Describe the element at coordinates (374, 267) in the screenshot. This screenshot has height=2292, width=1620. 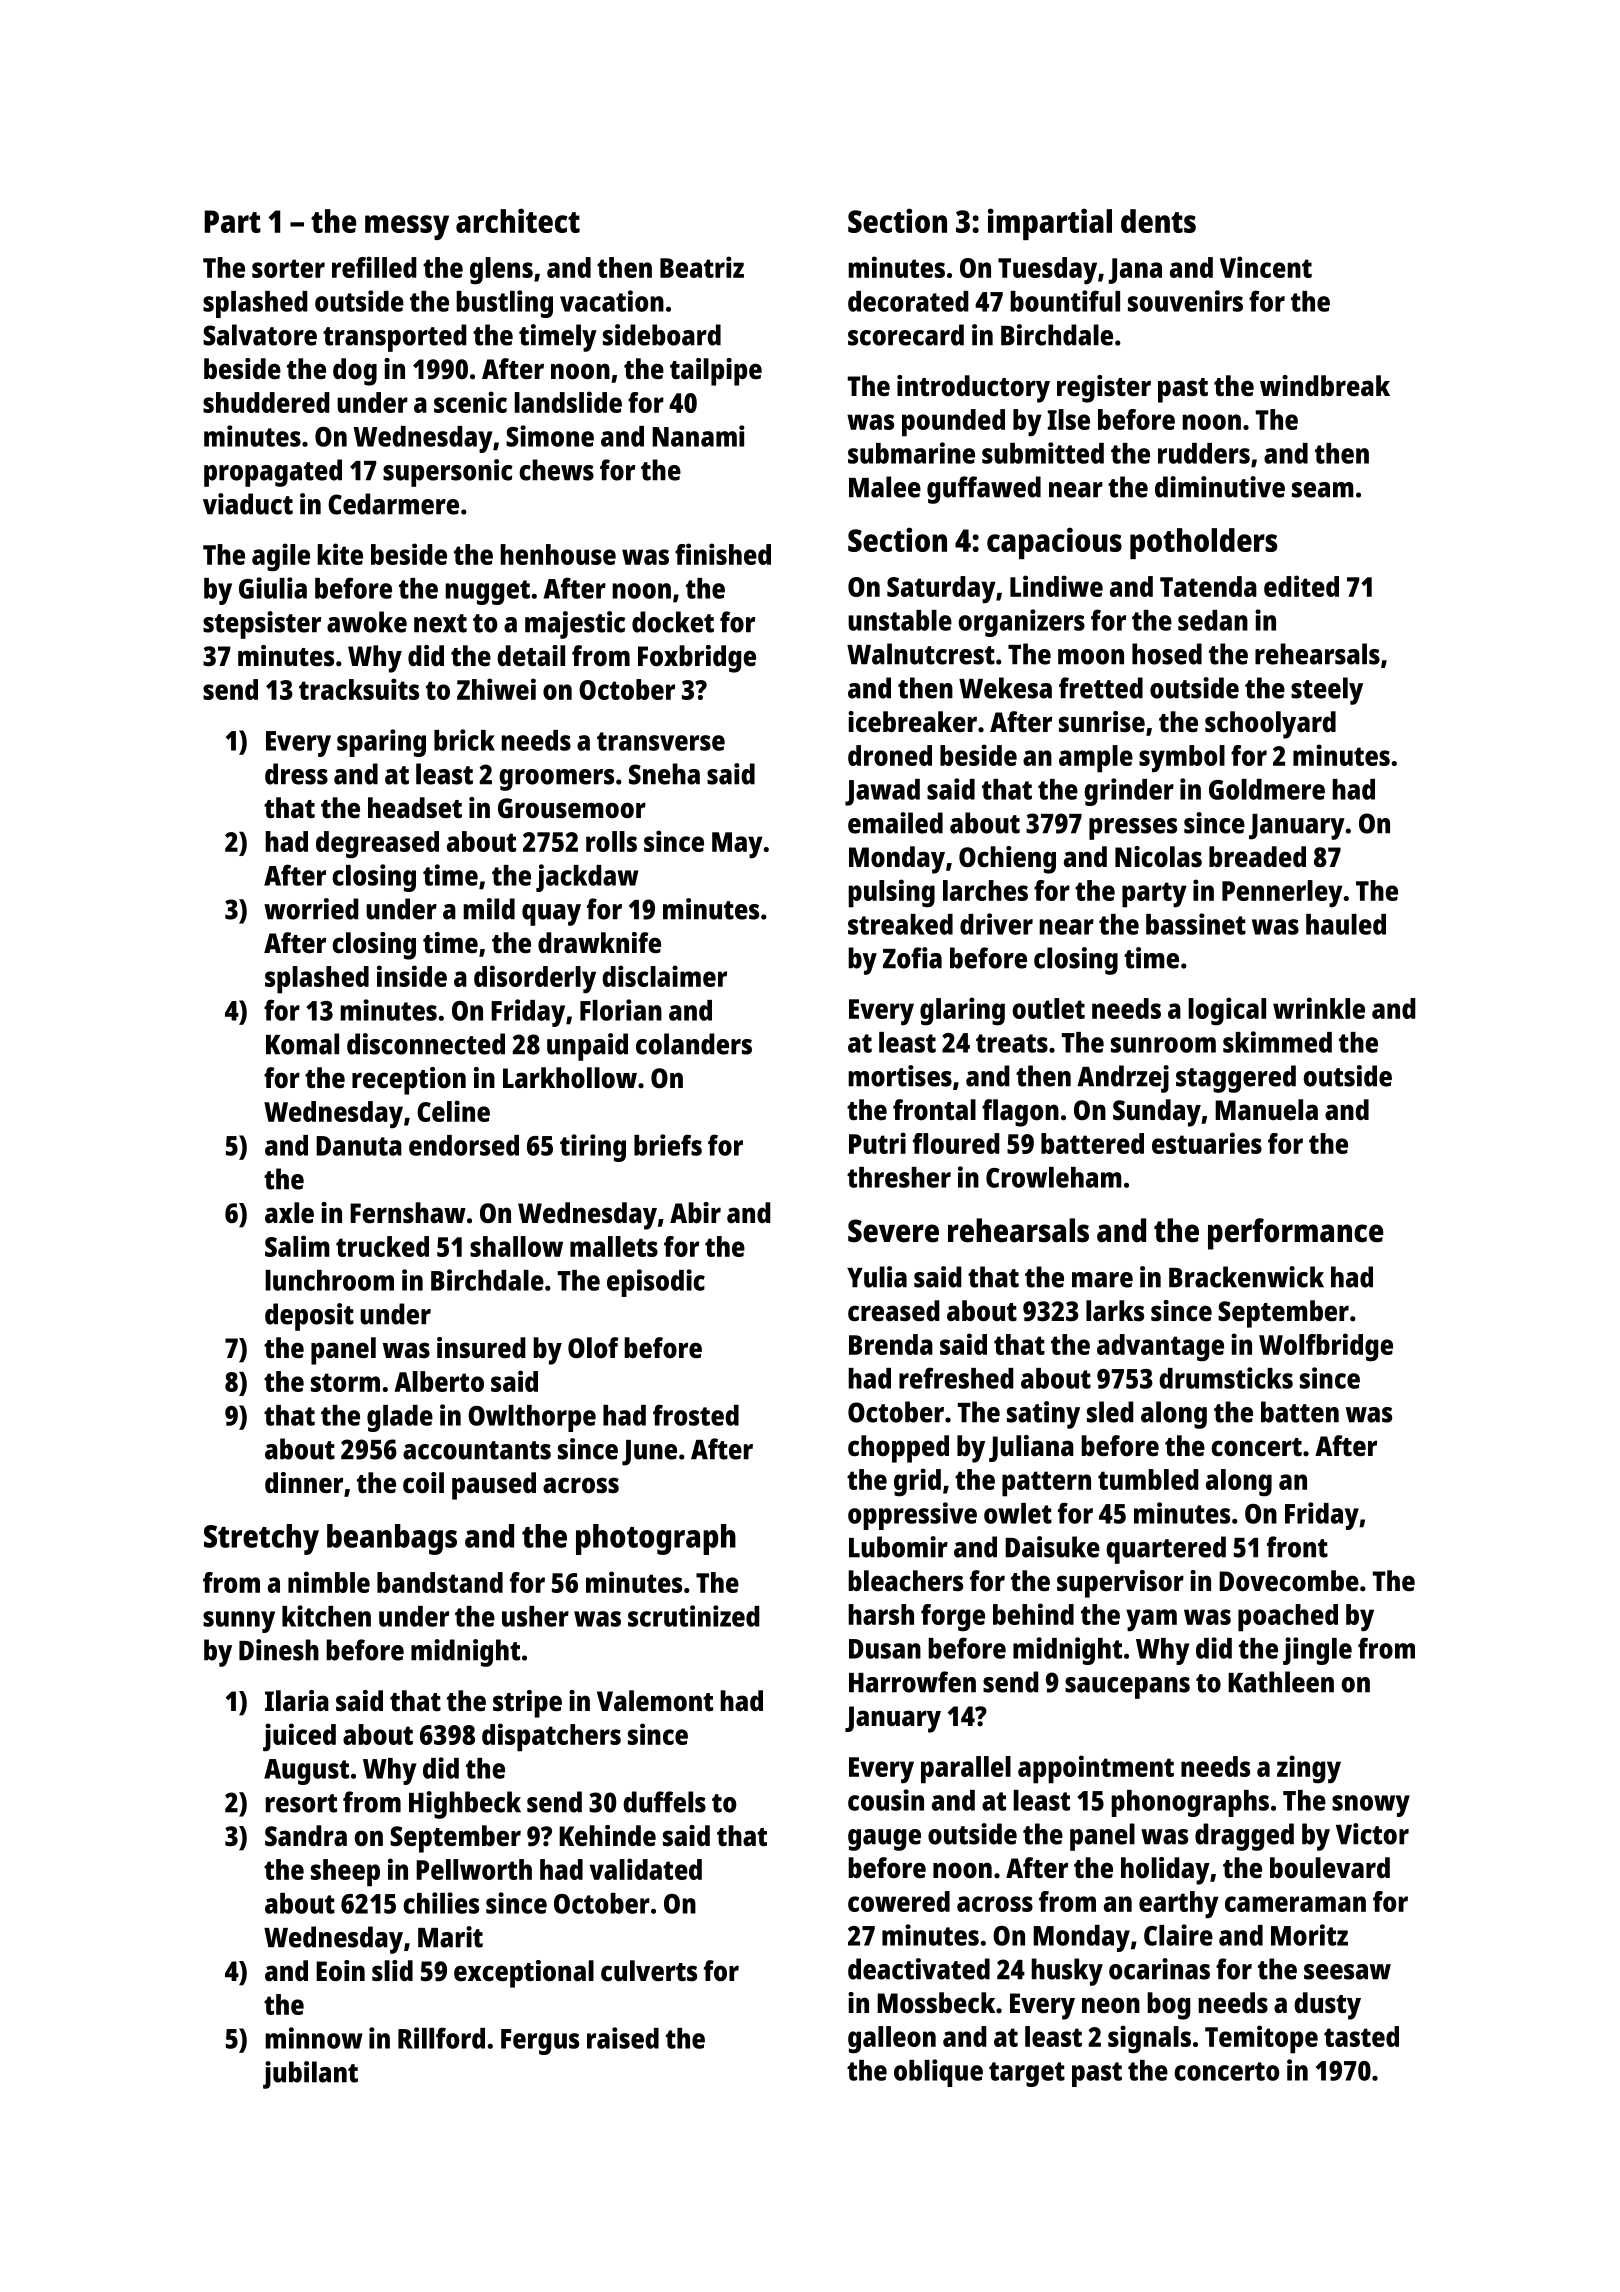
I see `refilled` at that location.
